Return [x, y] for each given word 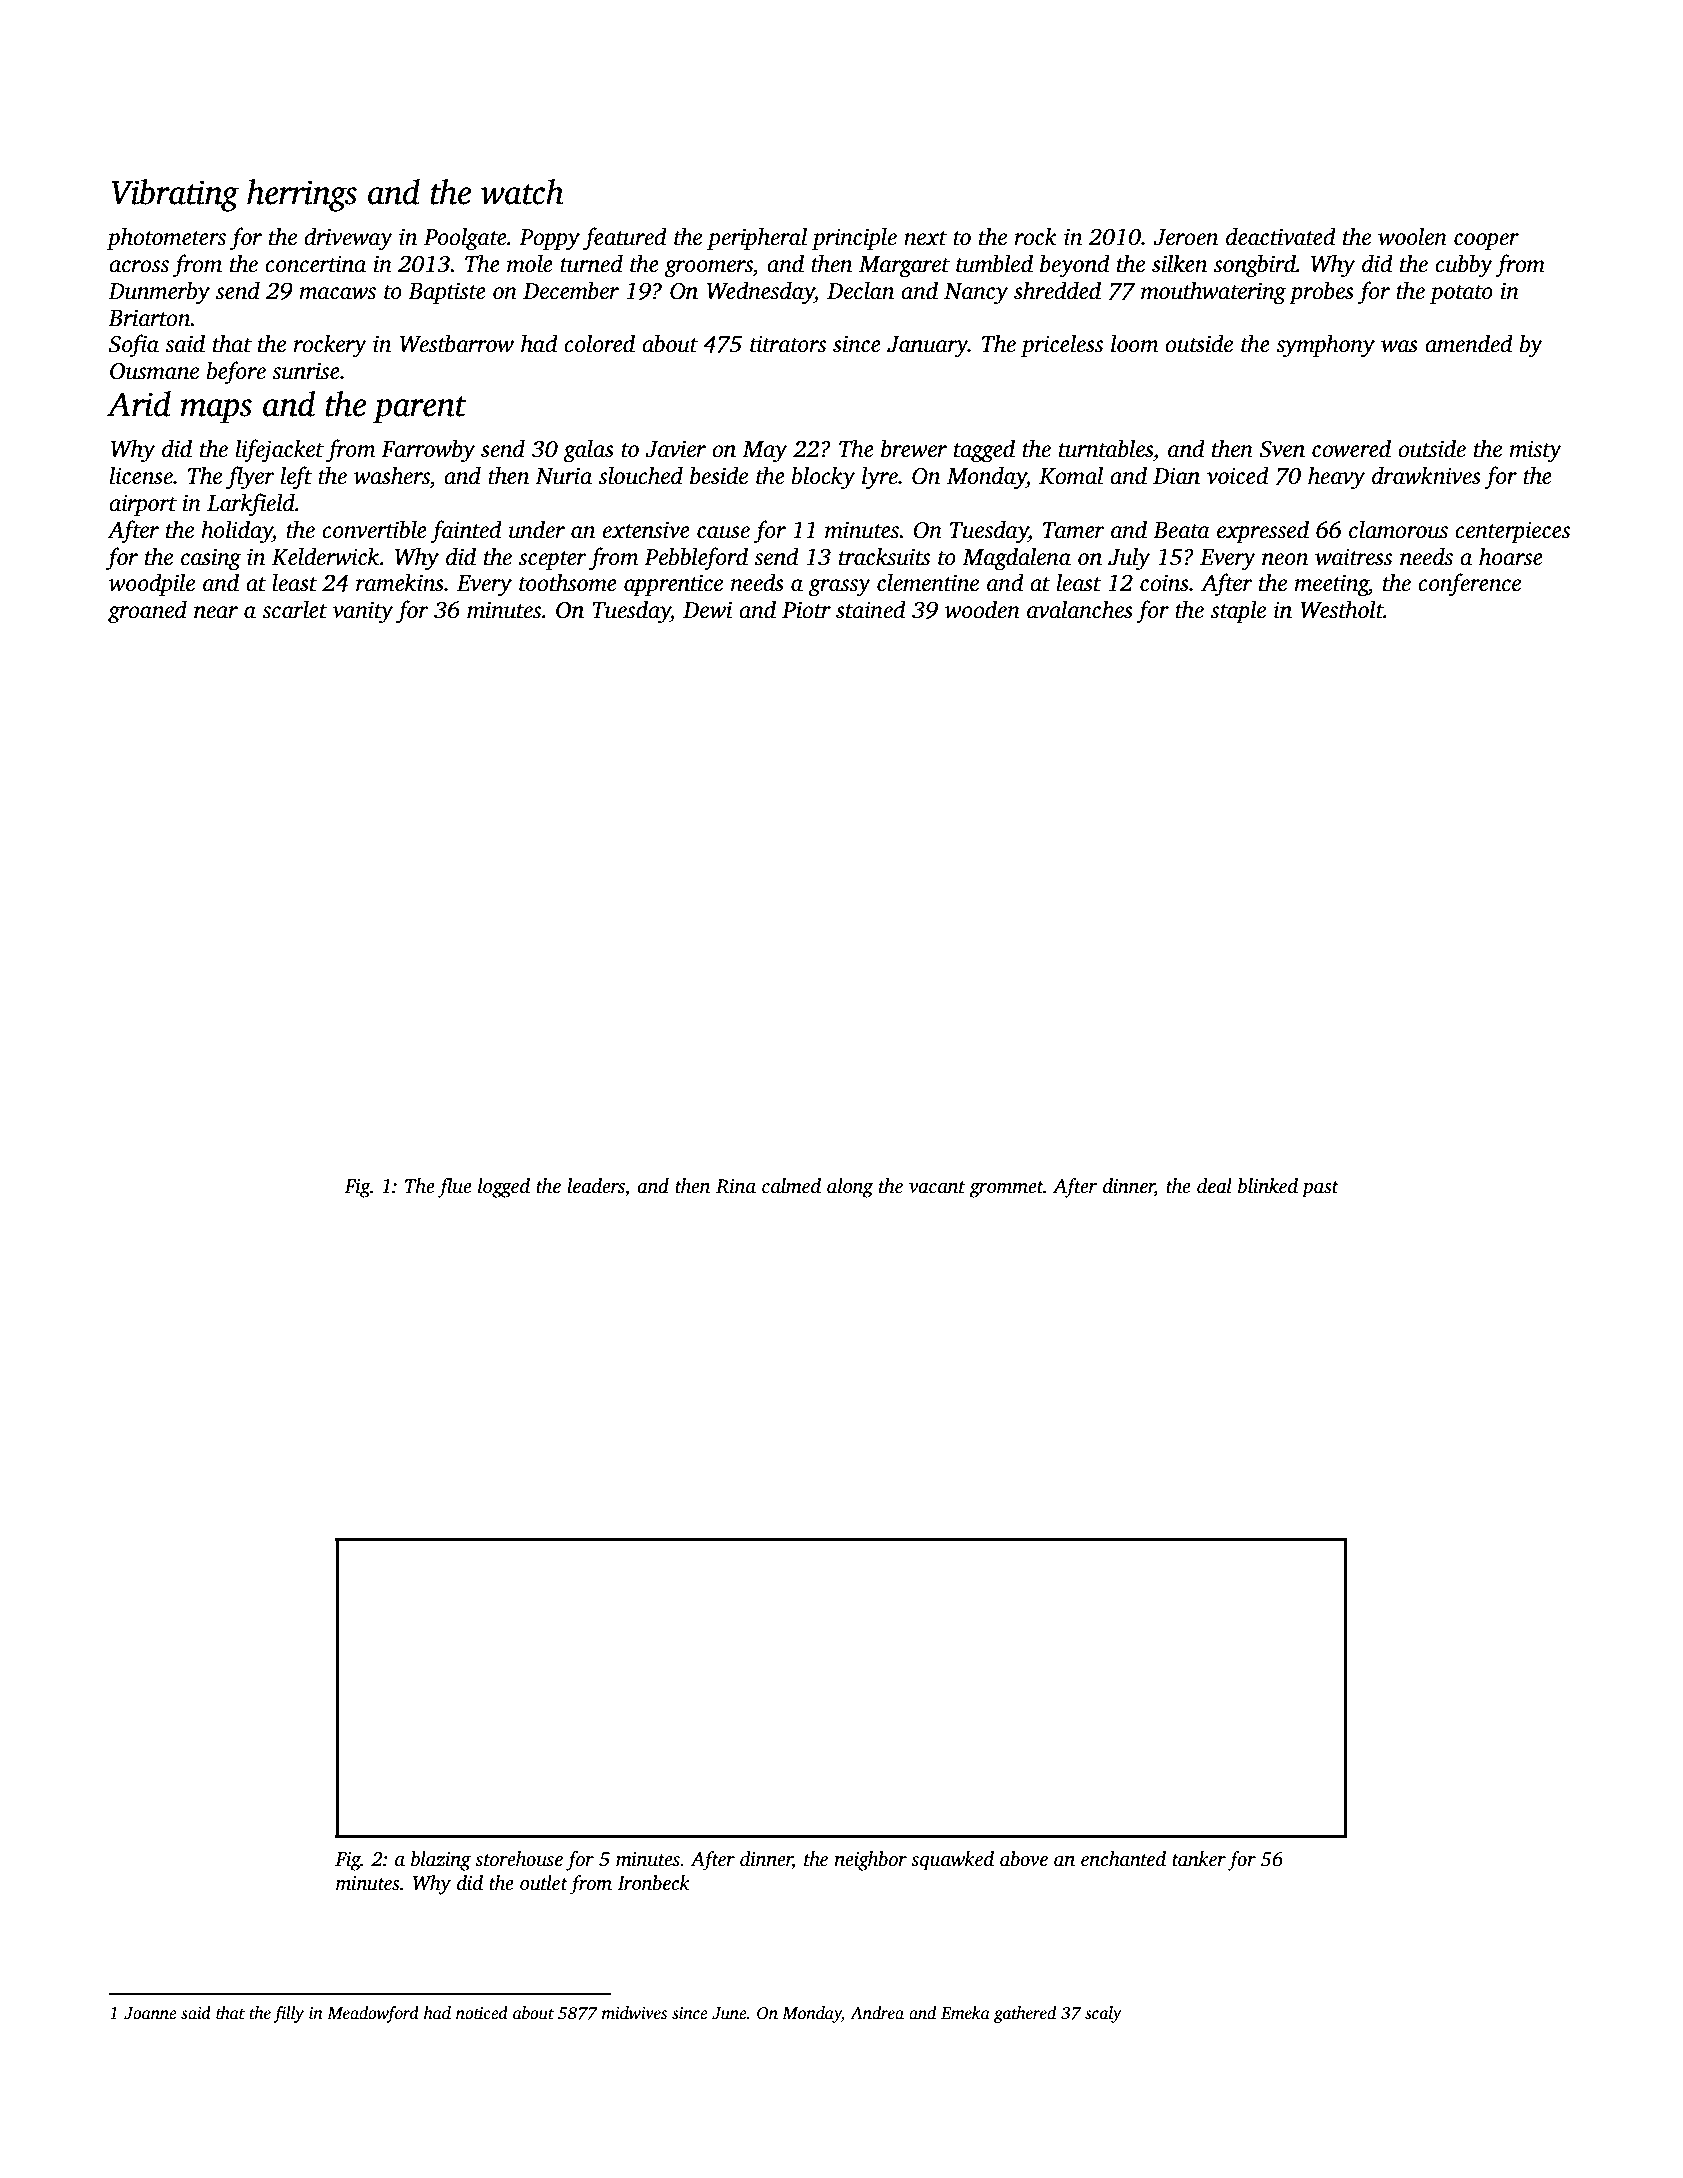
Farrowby [428, 451]
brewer [914, 448]
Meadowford [373, 2014]
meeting [1332, 585]
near [216, 612]
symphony [1325, 346]
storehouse [519, 1859]
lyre [880, 478]
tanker [1199, 1859]
